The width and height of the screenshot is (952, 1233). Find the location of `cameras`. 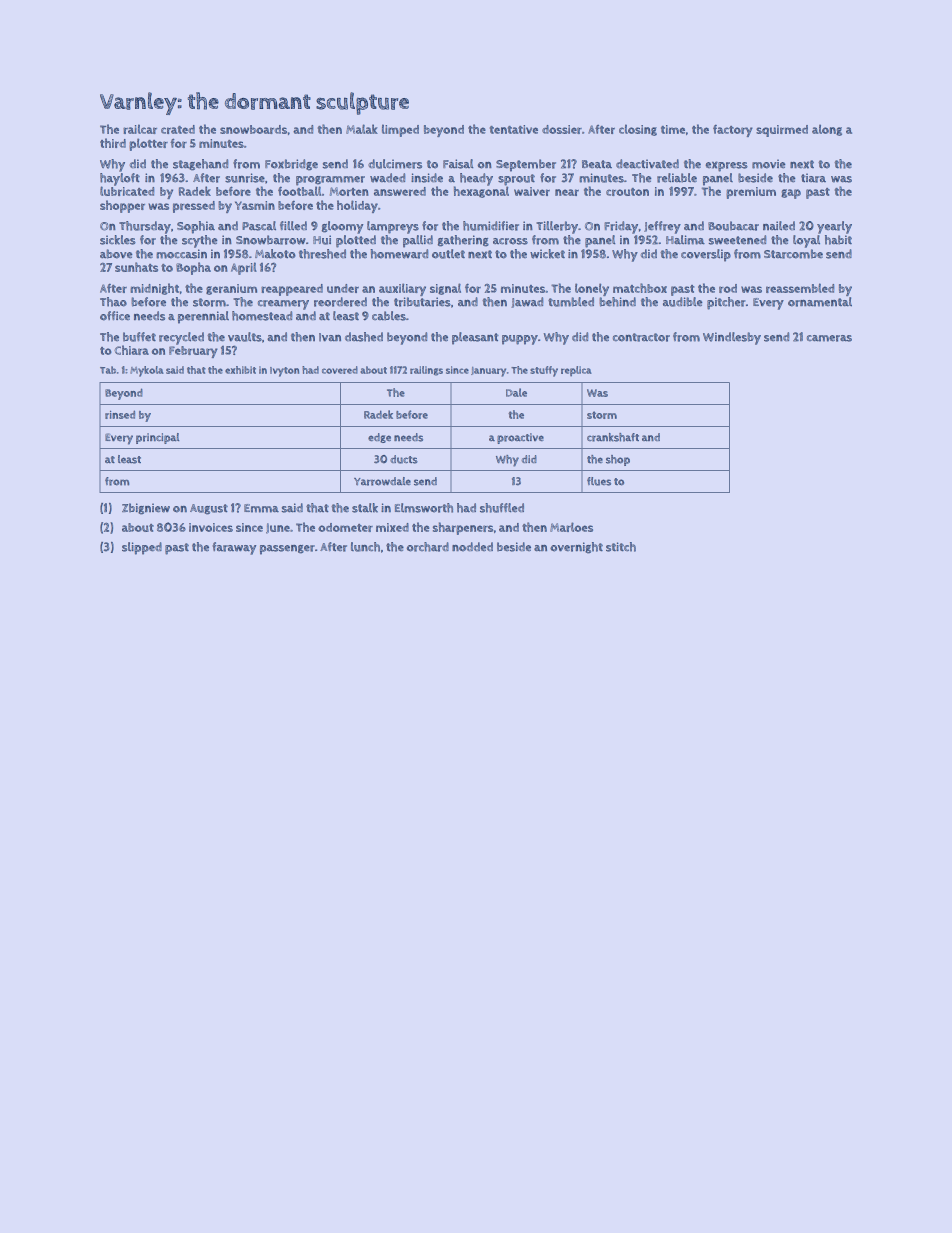

cameras is located at coordinates (829, 338).
